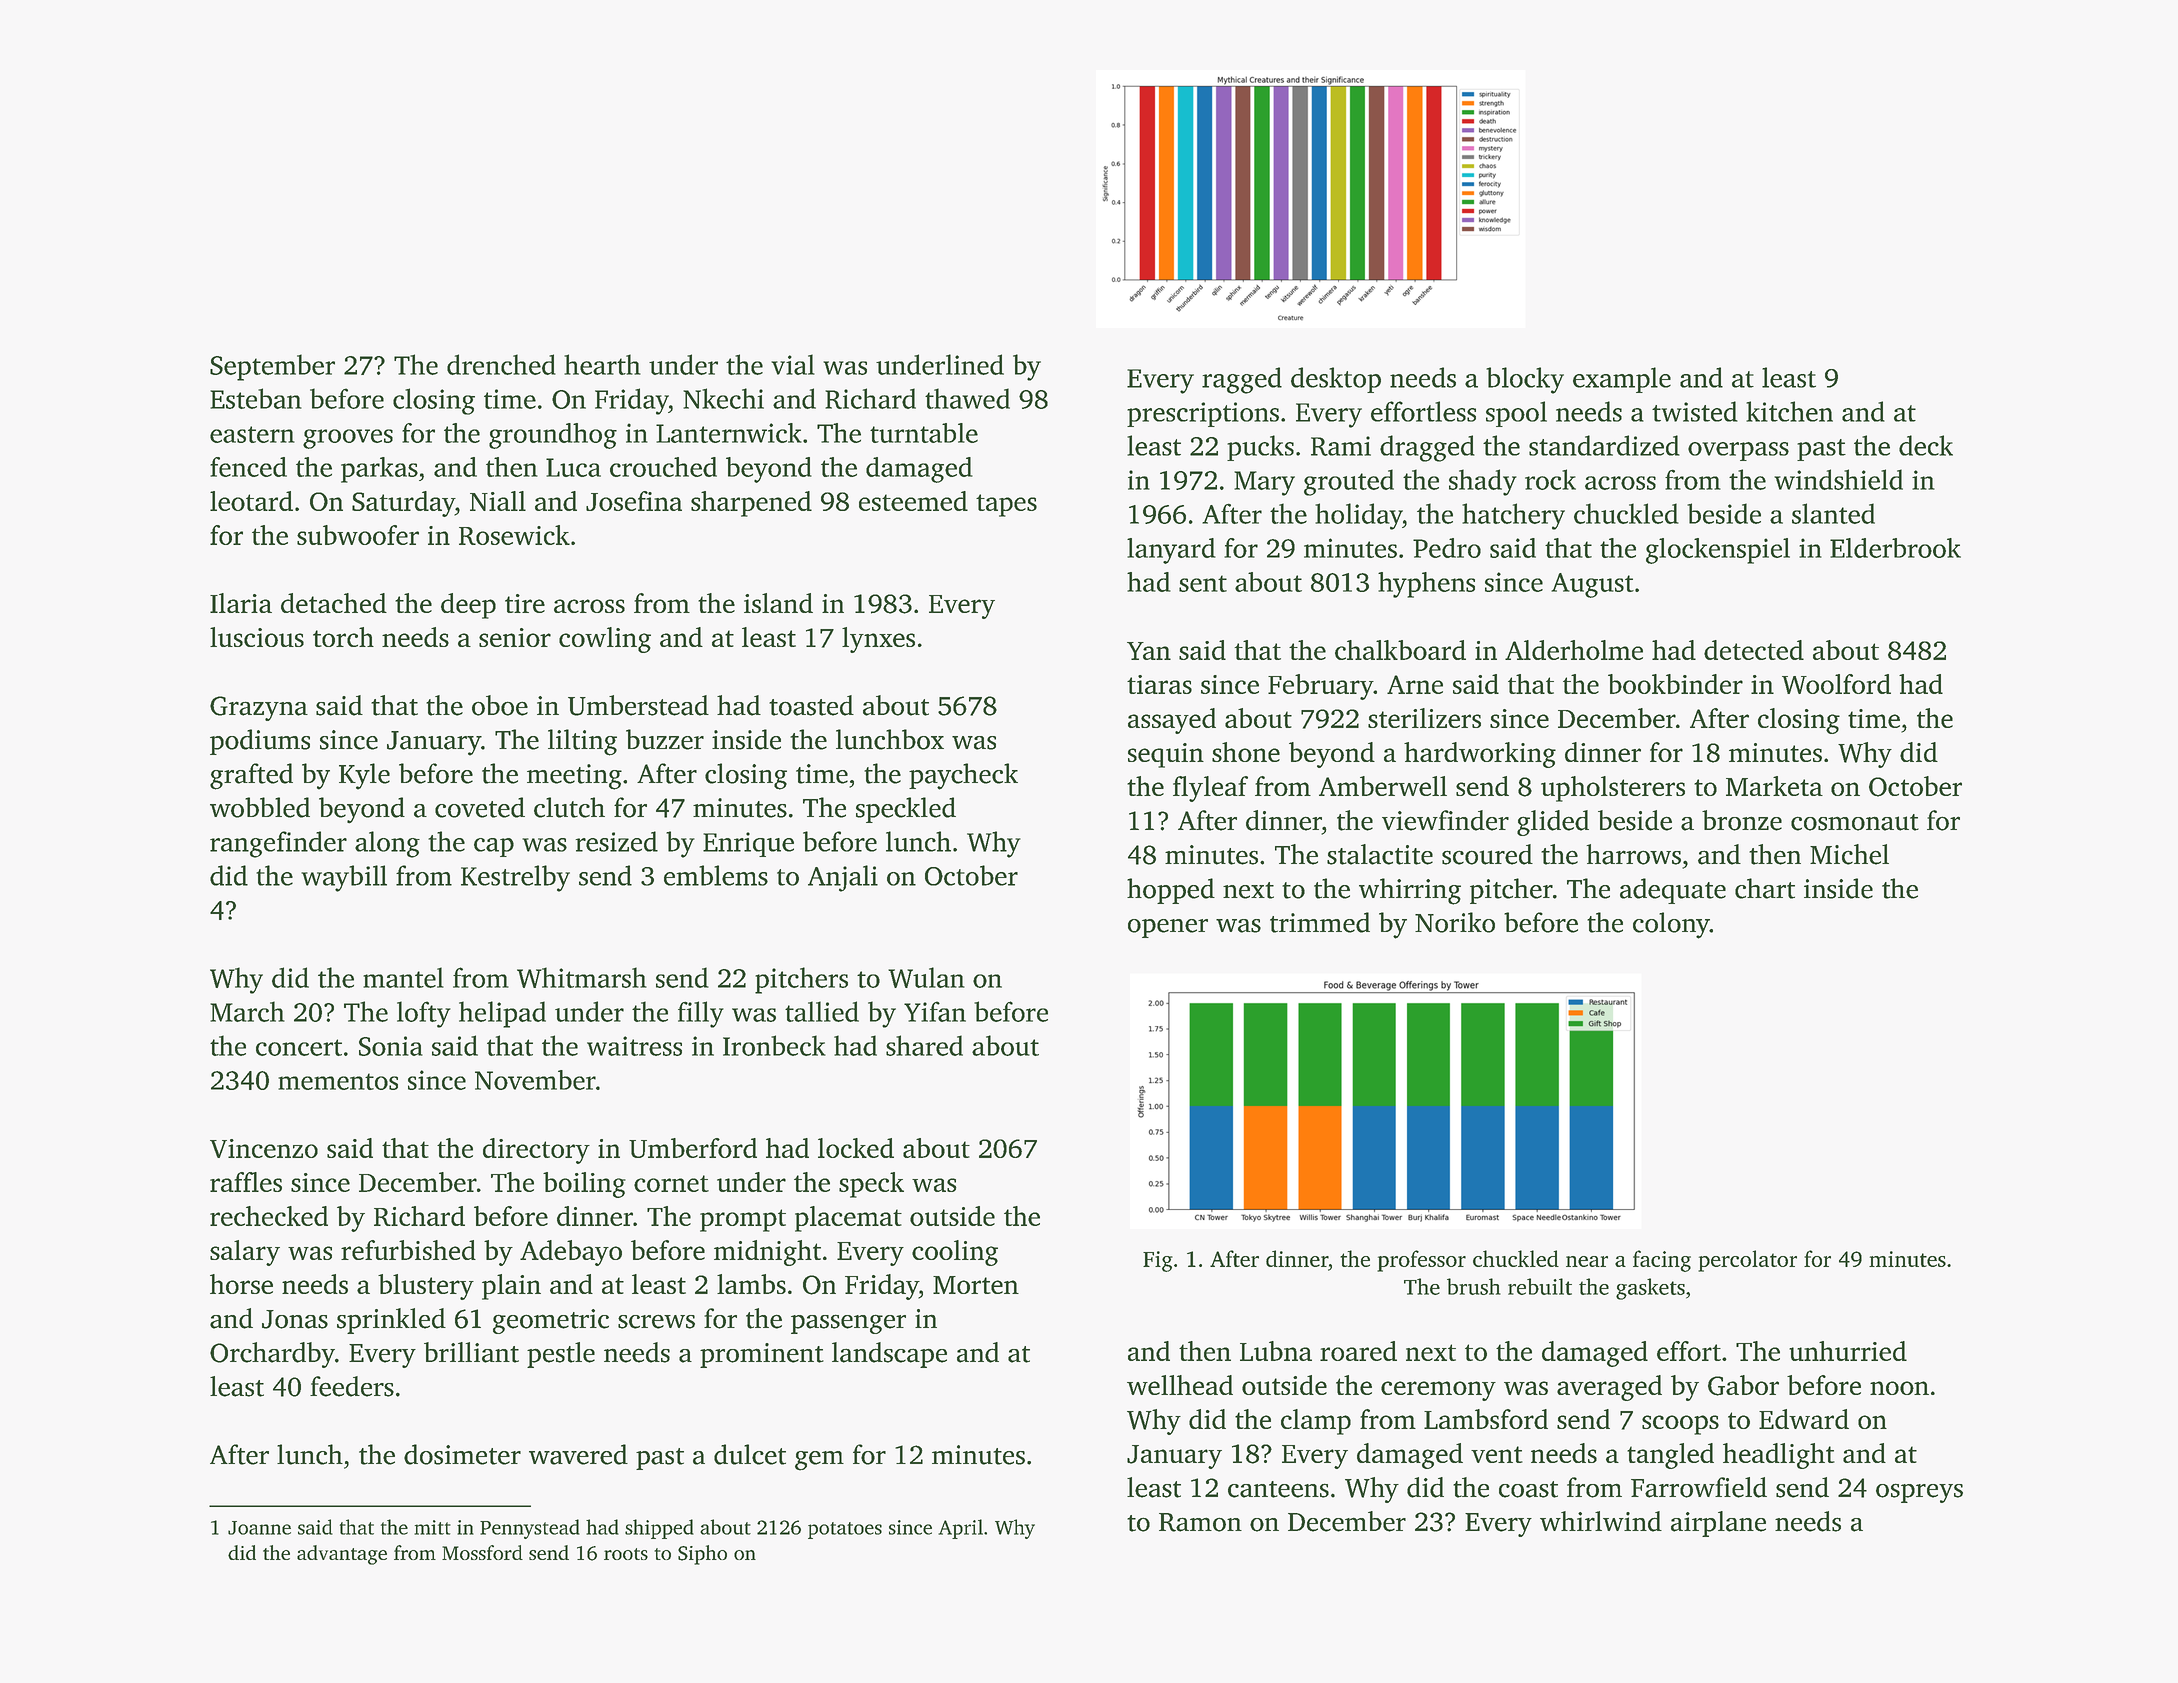 The height and width of the screenshot is (1683, 2178). I want to click on kitchen, so click(1789, 411).
